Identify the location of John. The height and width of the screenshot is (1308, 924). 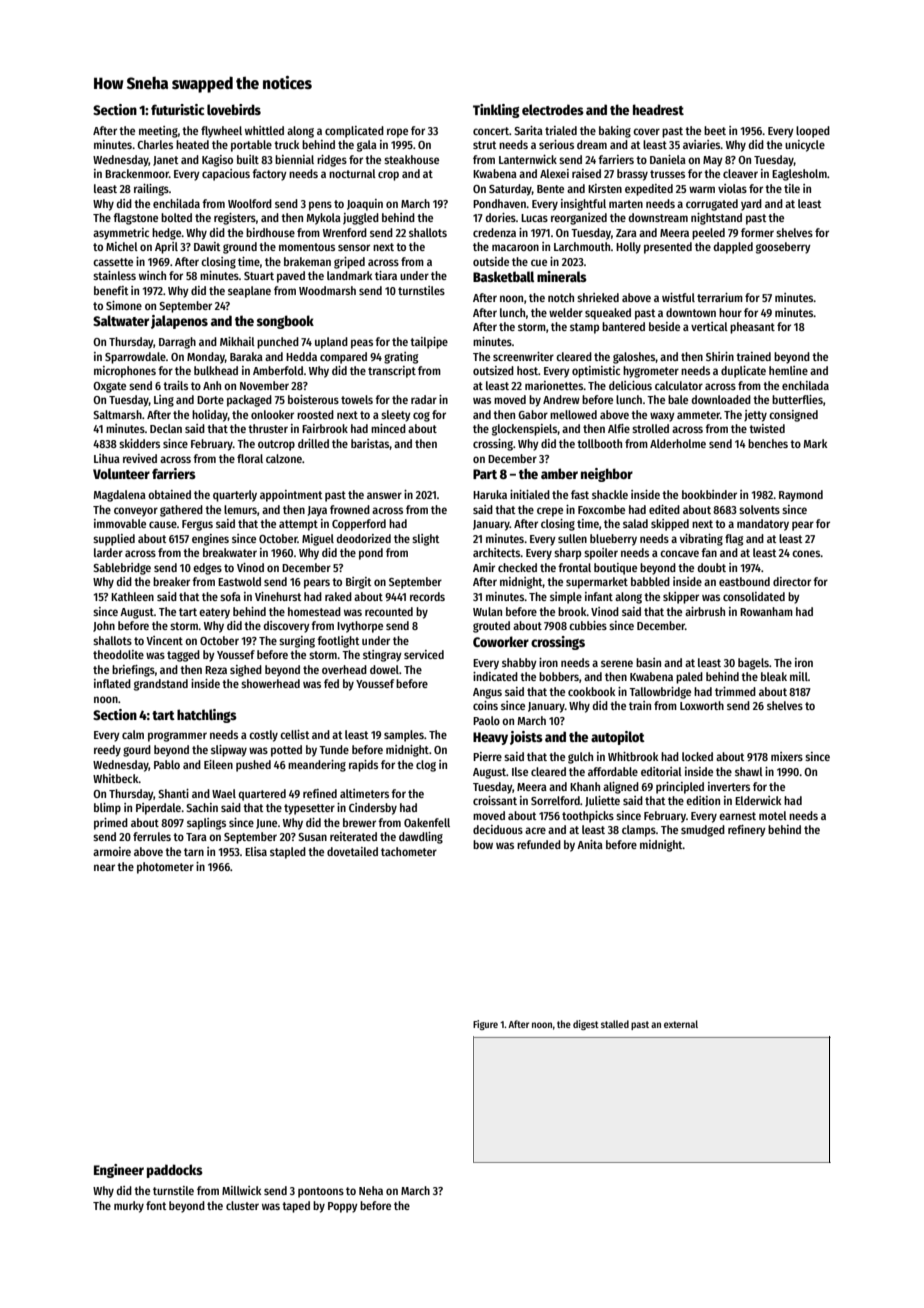
(104, 626).
